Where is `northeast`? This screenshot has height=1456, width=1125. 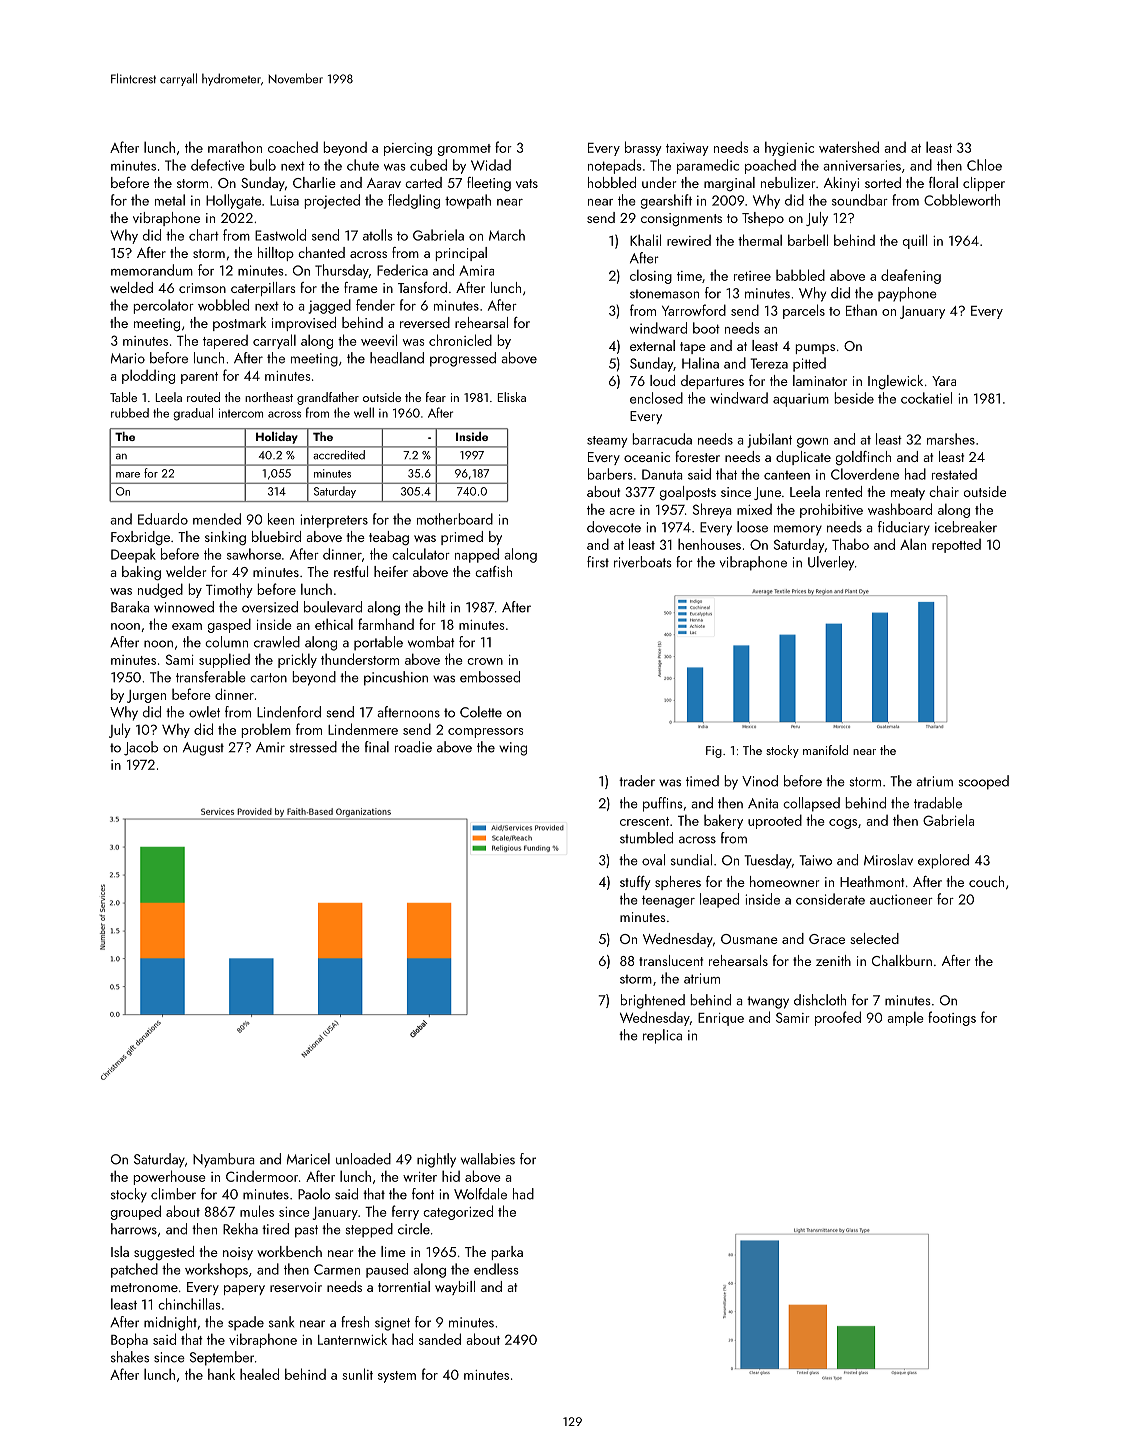
northeast is located at coordinates (269, 397).
